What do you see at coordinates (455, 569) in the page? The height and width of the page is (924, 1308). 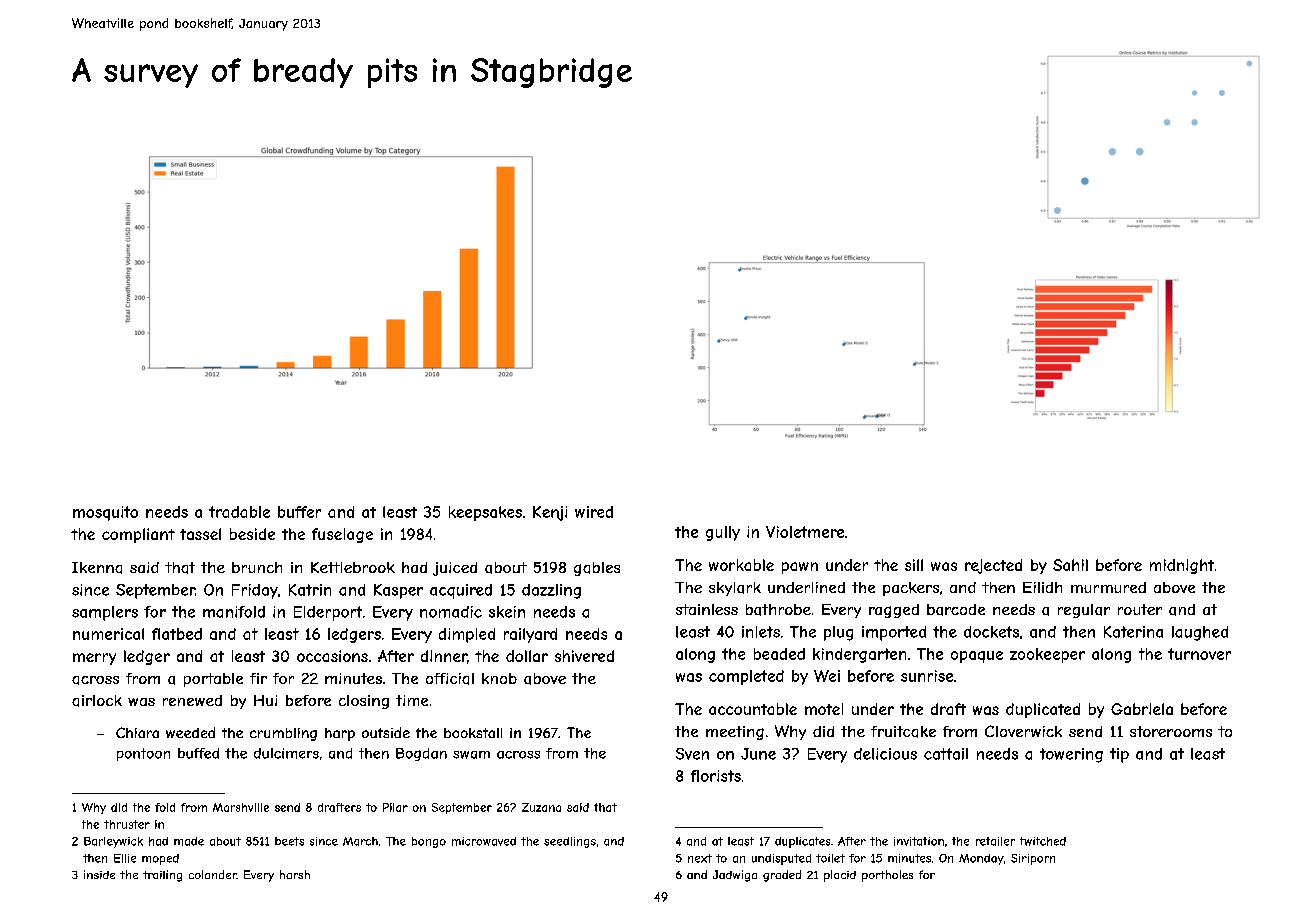 I see `juiced` at bounding box center [455, 569].
